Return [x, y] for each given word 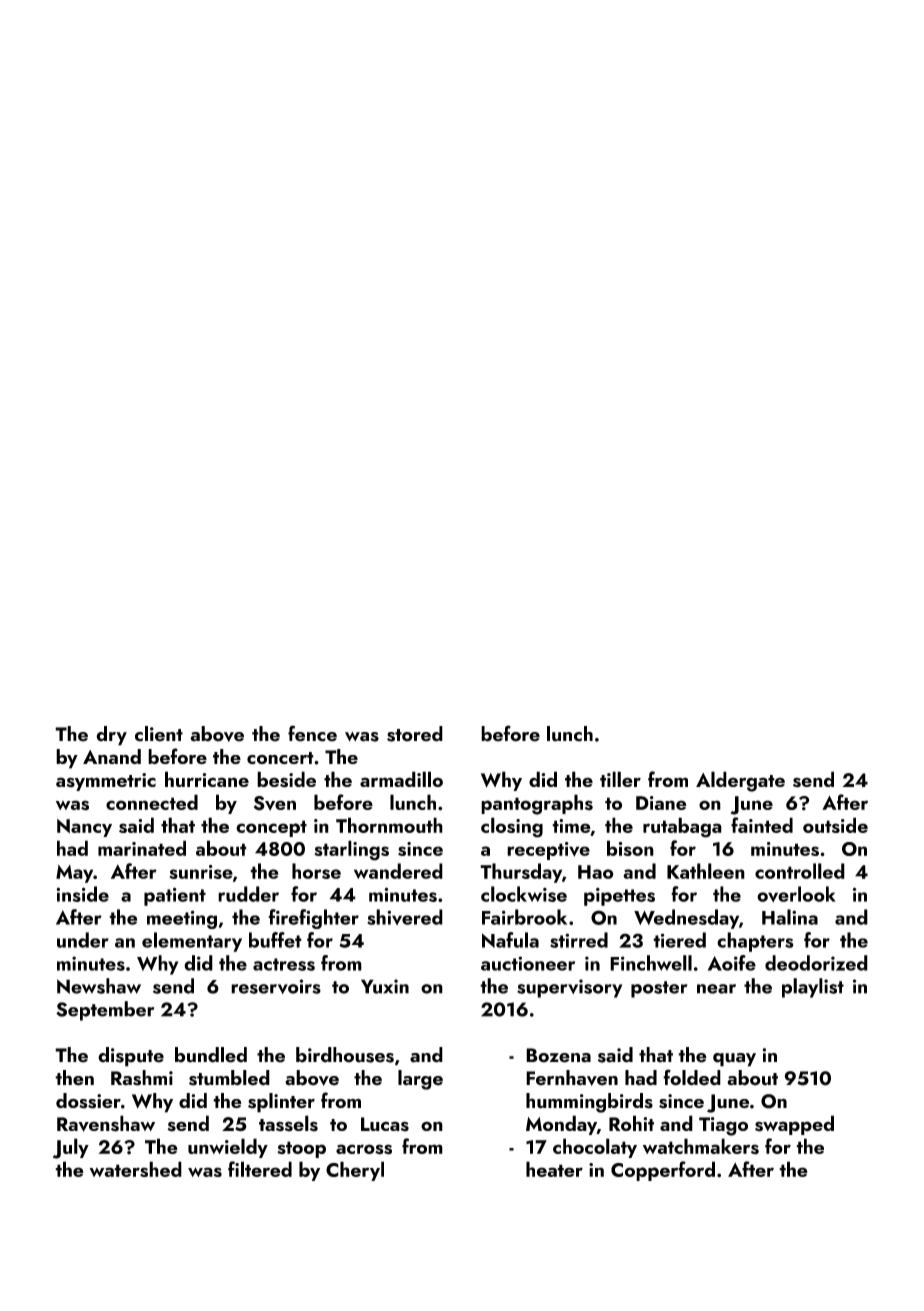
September [105, 1011]
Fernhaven [572, 1078]
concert [280, 758]
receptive [548, 851]
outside [835, 825]
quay [734, 1060]
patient [175, 896]
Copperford [663, 1171]
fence [312, 733]
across [364, 1149]
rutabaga [682, 827]
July [71, 1148]
